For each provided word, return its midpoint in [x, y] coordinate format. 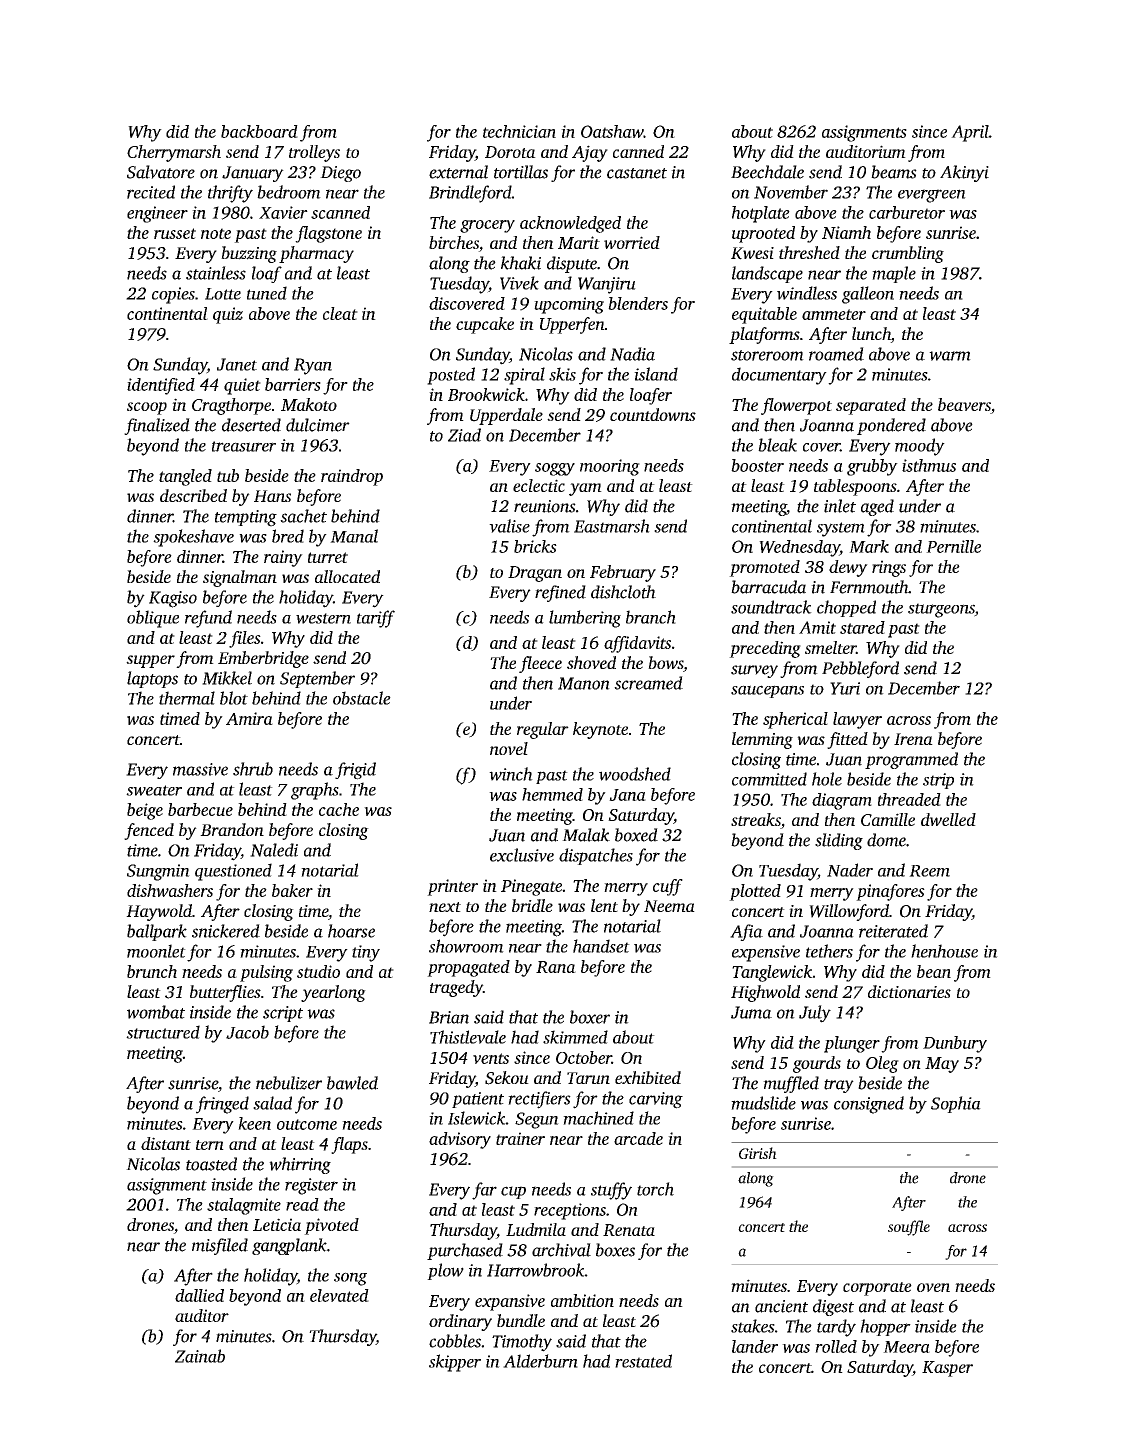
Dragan [535, 574]
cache [339, 809]
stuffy [611, 1191]
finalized [157, 426]
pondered [891, 426]
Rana [556, 967]
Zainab [200, 1356]
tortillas [521, 172]
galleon [868, 295]
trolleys [314, 153]
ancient [781, 1306]
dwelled [948, 819]
